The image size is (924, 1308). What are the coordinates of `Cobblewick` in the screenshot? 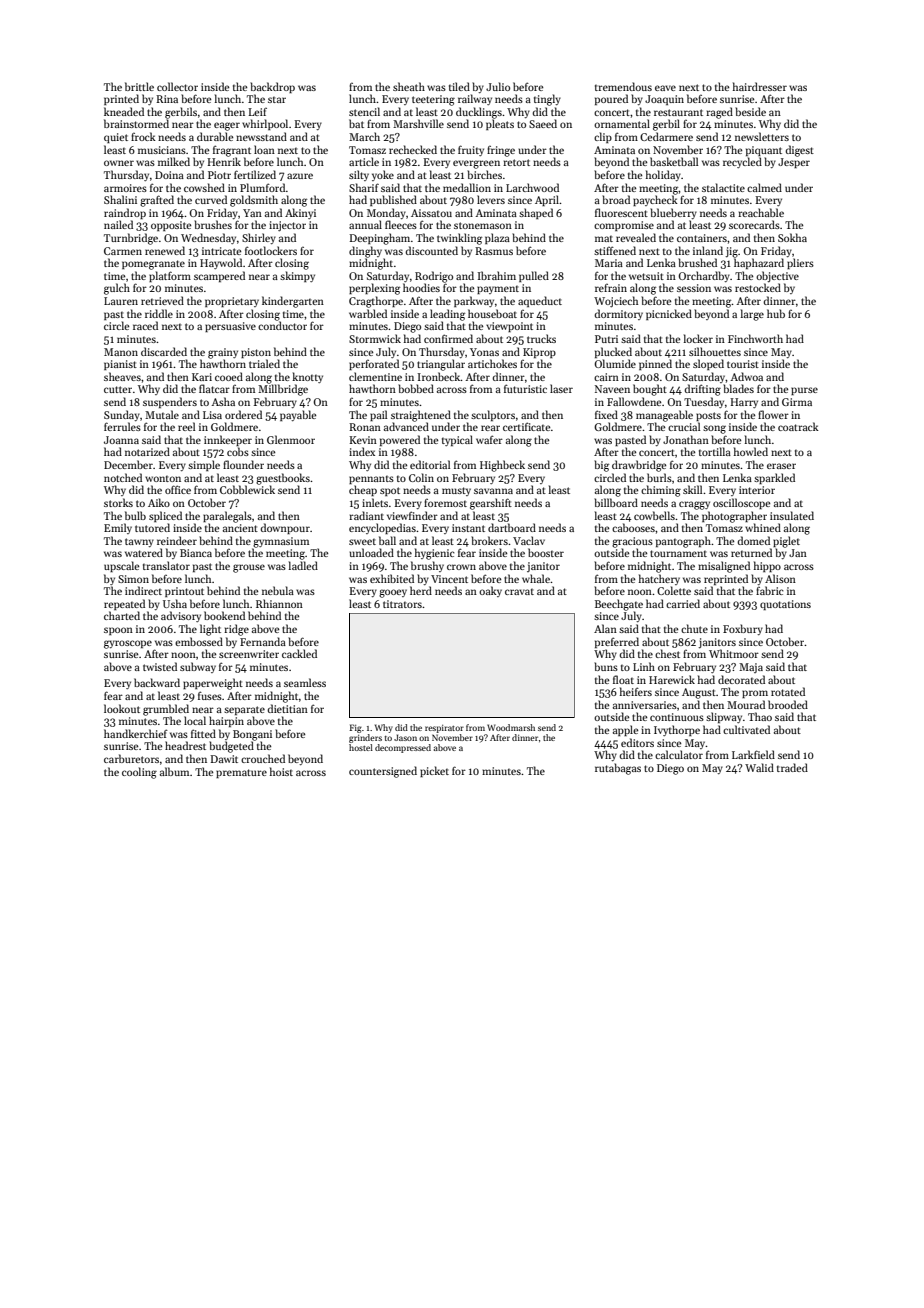 It's located at (247, 489).
